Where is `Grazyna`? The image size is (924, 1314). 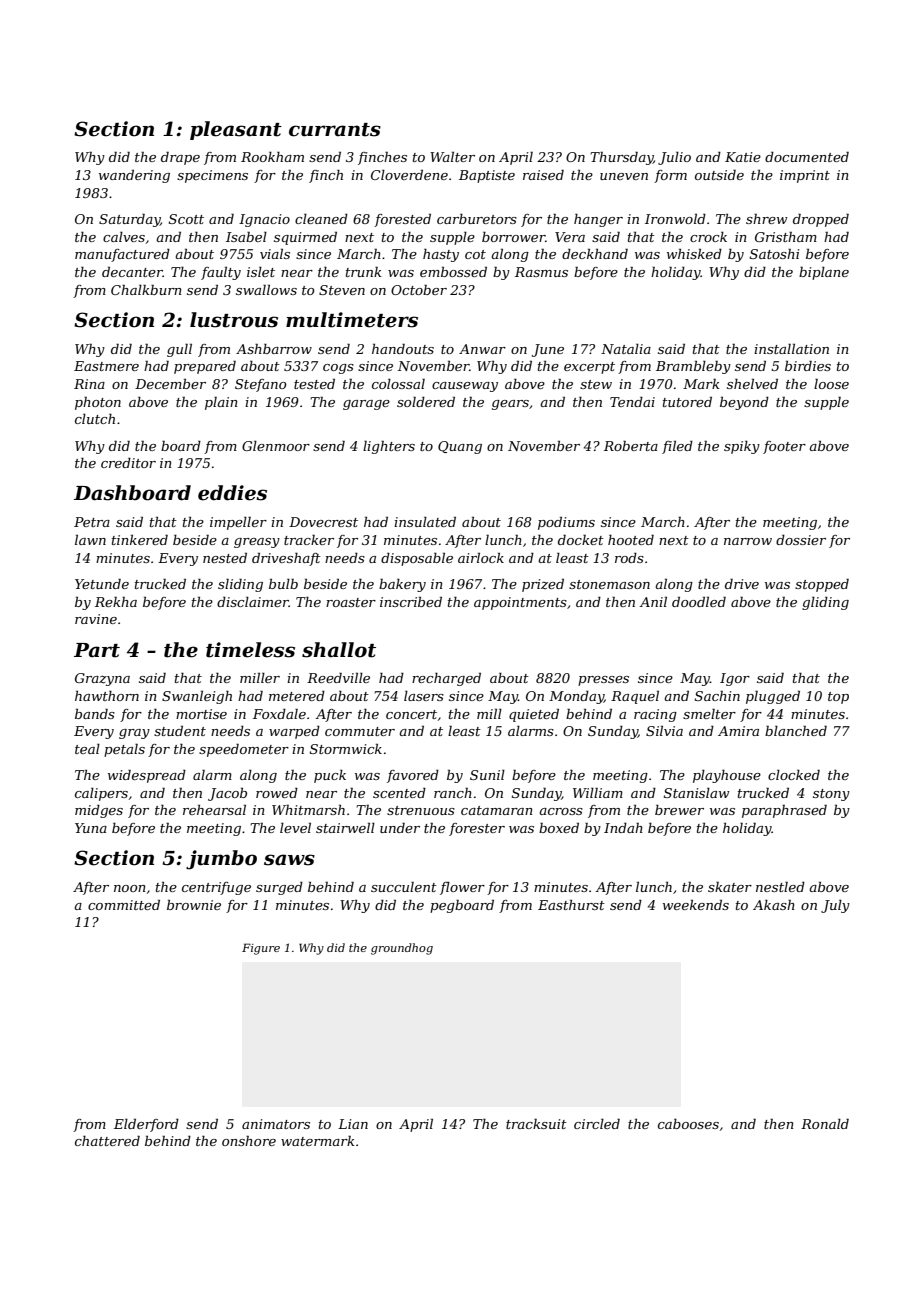
Grazyna is located at coordinates (102, 679).
